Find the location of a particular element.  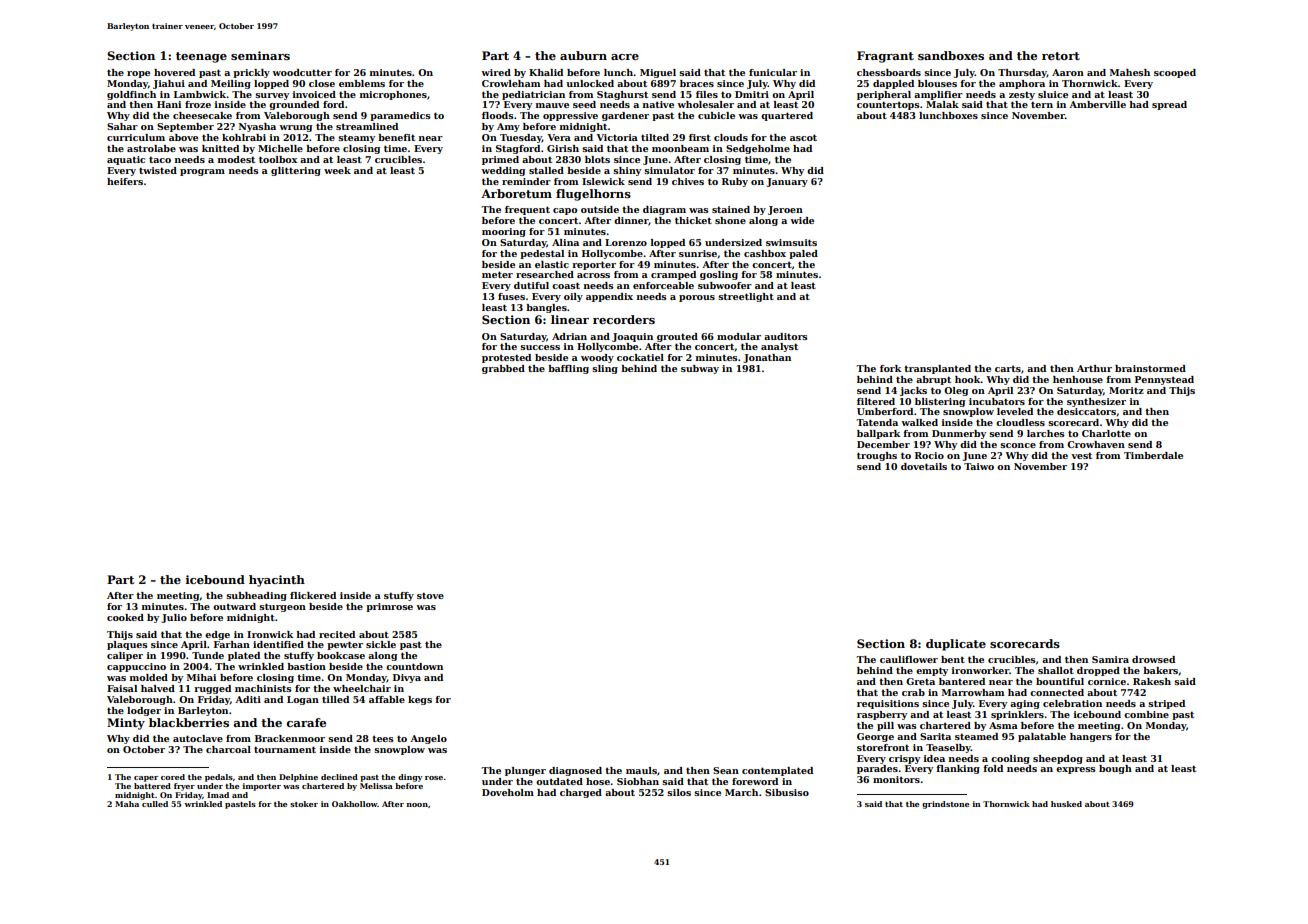

Minty is located at coordinates (126, 724).
